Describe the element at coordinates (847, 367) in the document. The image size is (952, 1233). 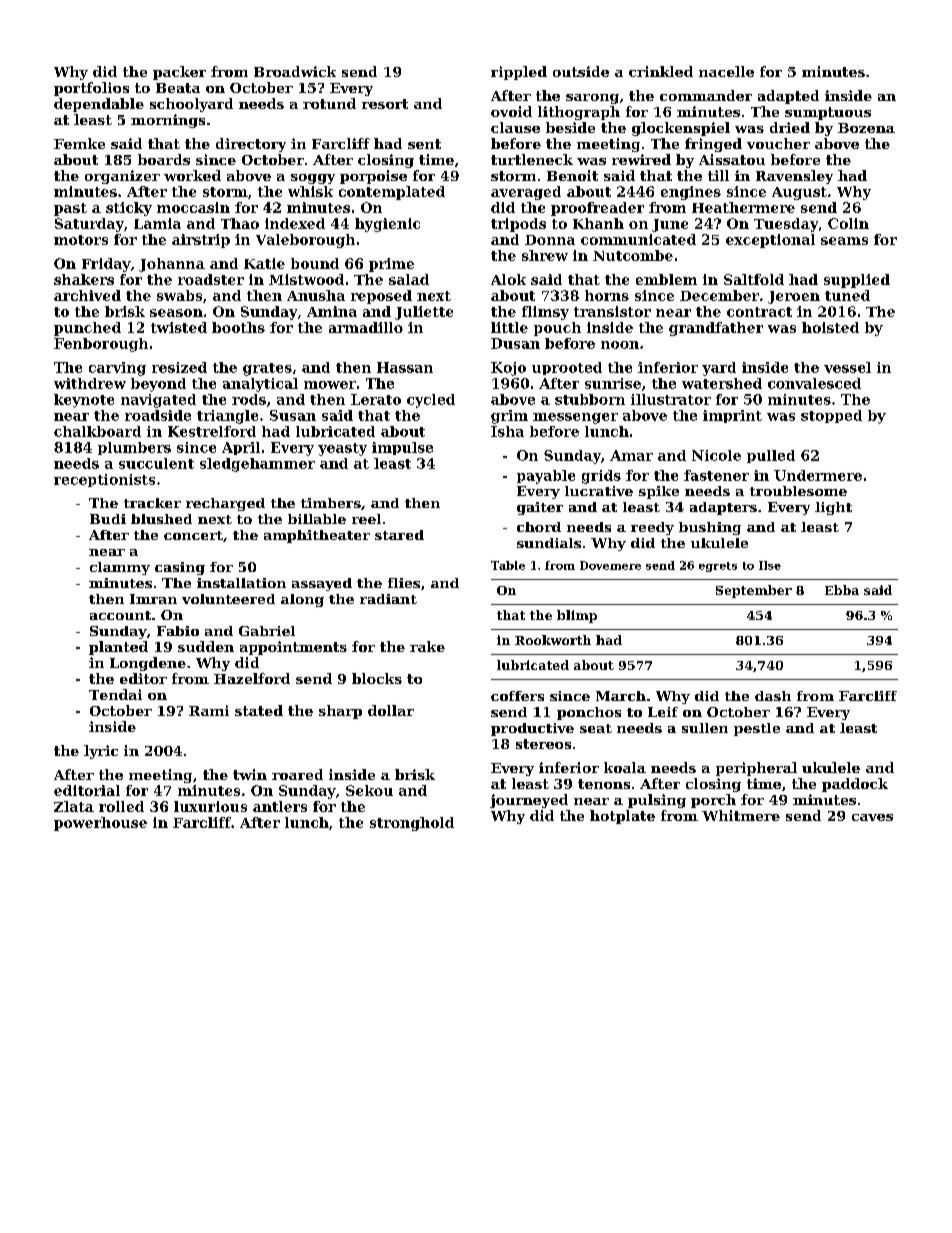
I see `vessel` at that location.
